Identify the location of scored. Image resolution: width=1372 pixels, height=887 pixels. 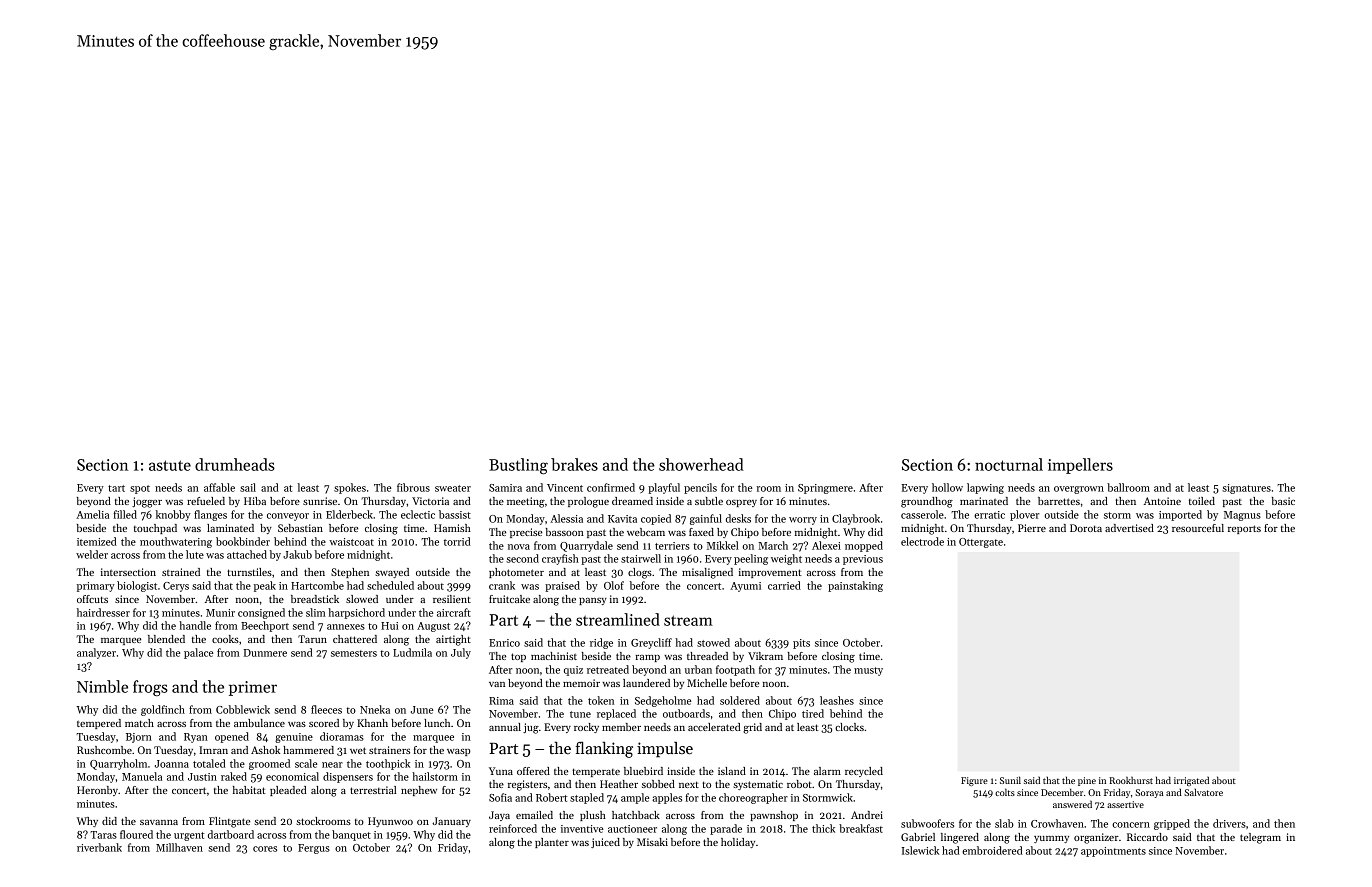
(324, 723).
